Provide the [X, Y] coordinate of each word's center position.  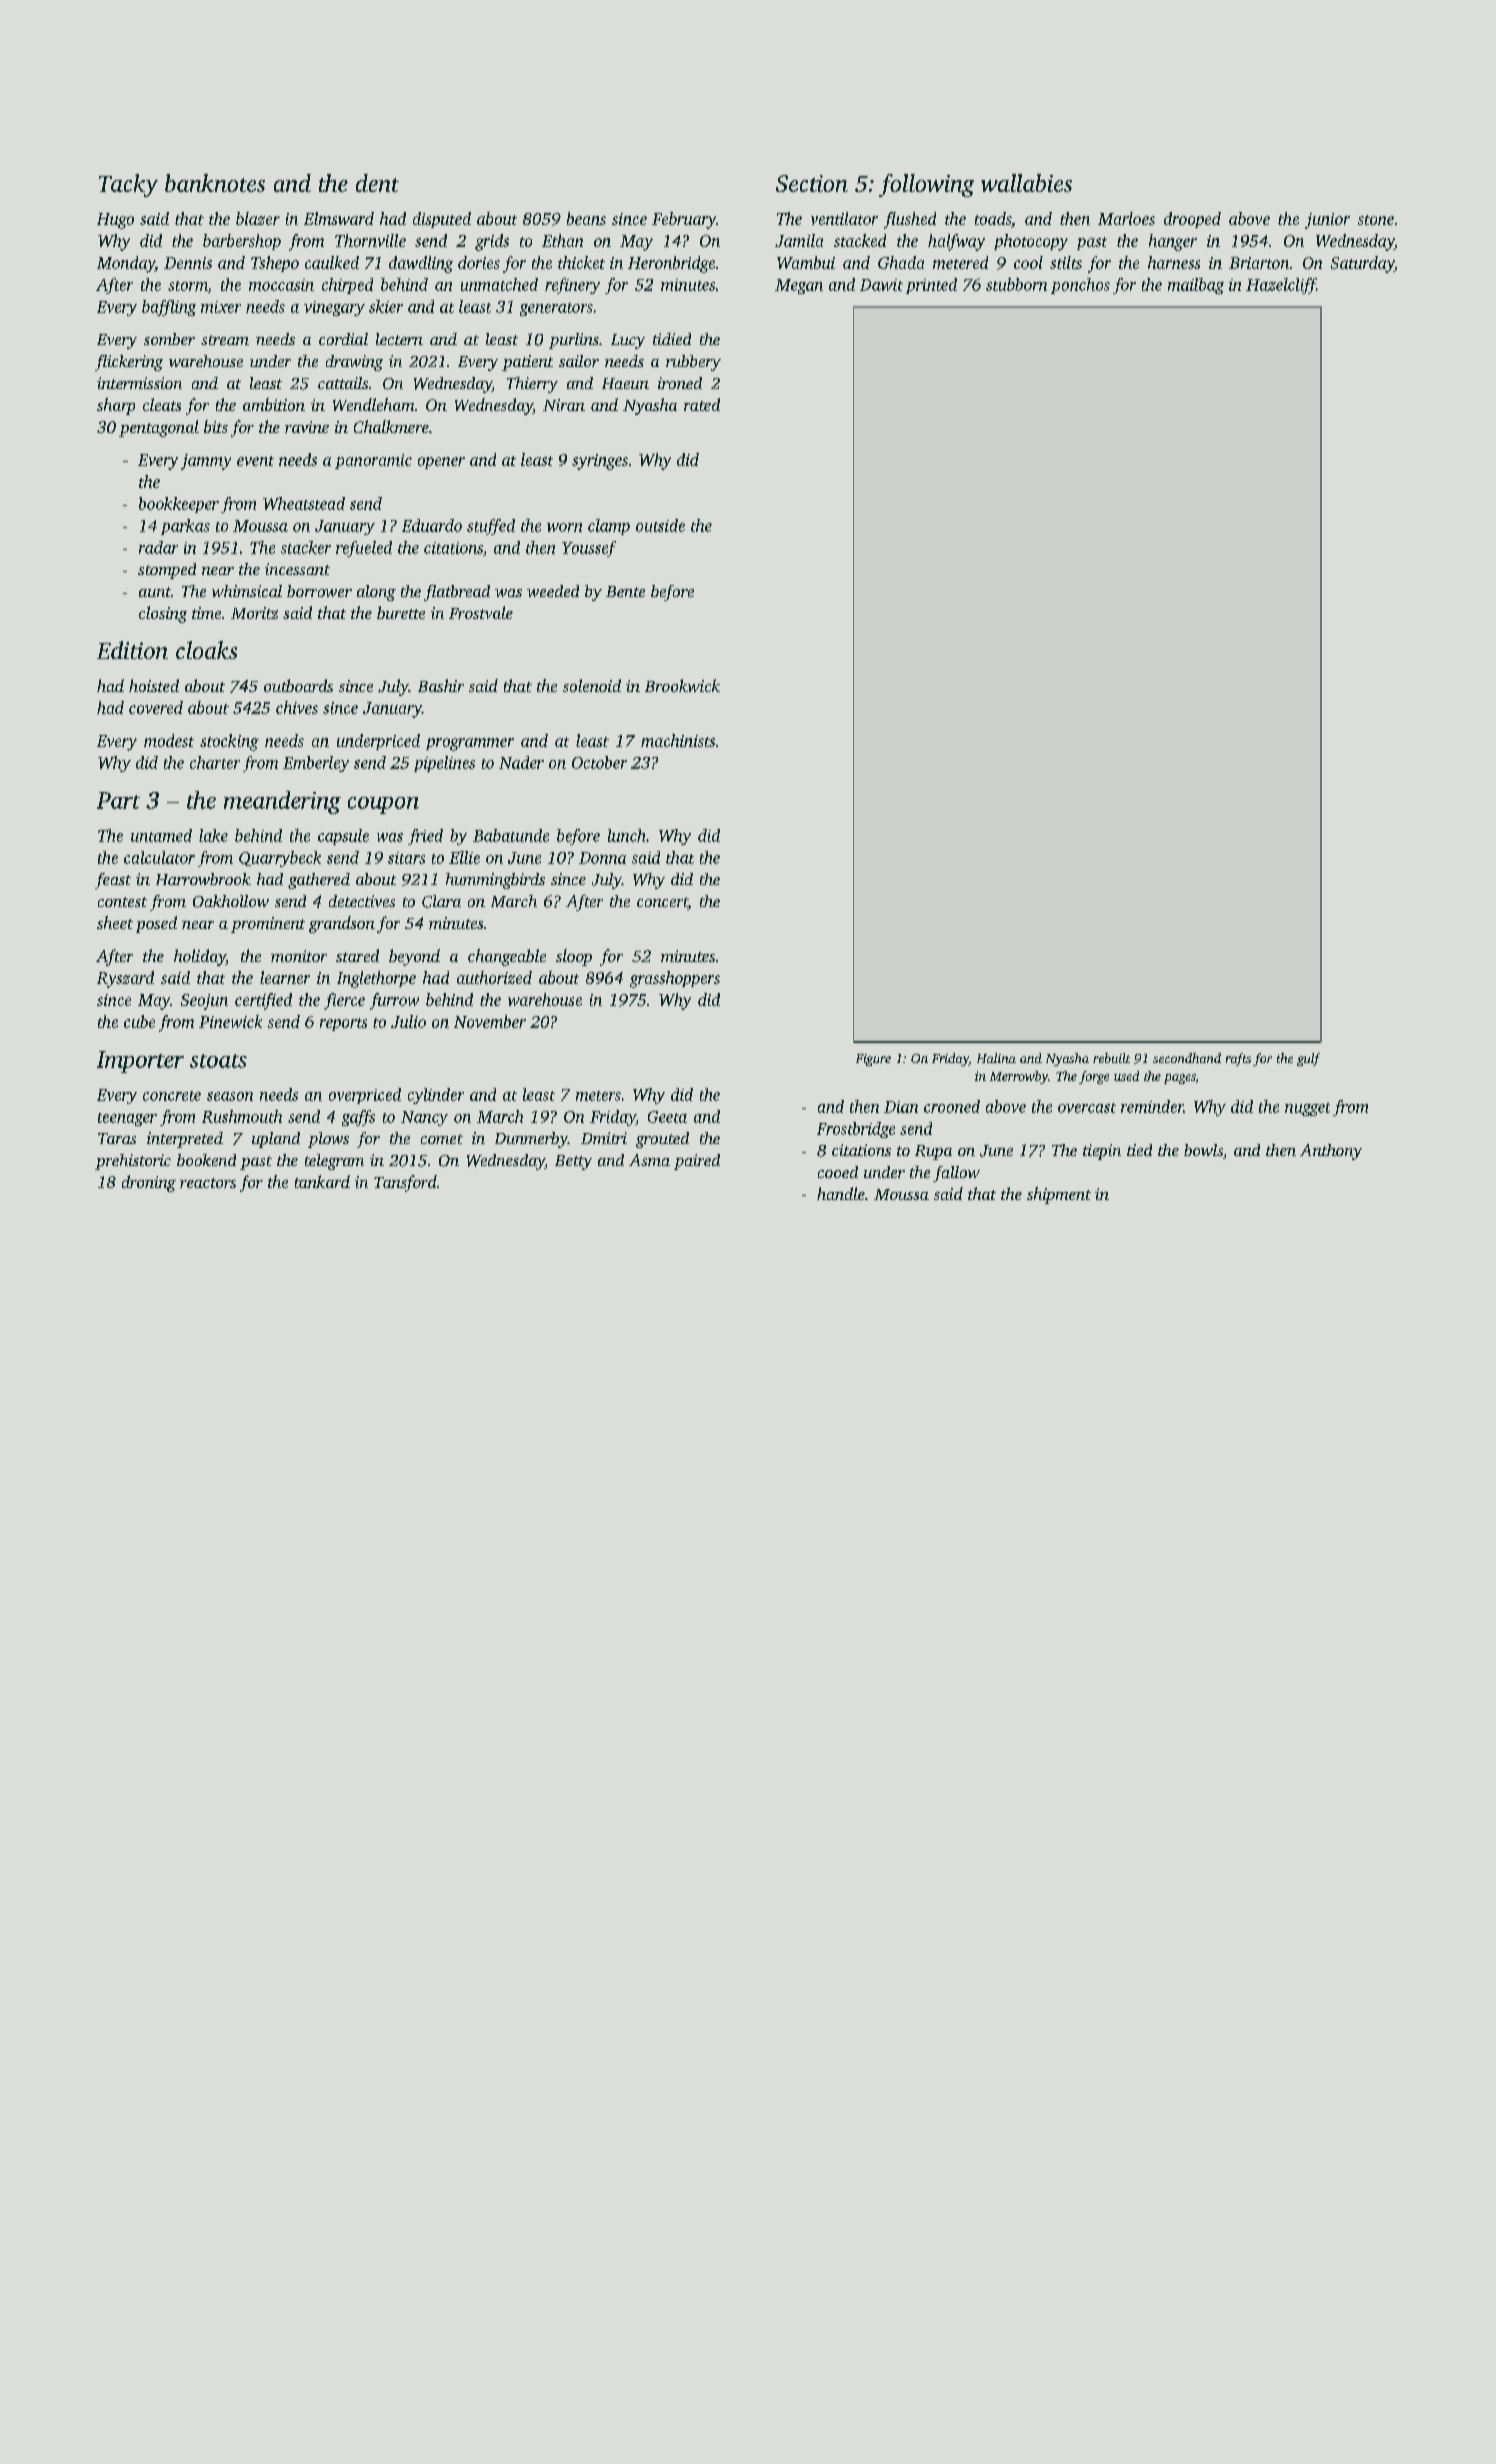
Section [812, 183]
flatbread [457, 593]
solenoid [592, 685]
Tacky [128, 185]
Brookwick [682, 685]
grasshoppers [675, 979]
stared [357, 955]
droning [149, 1183]
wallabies [1026, 183]
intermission [139, 383]
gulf [1308, 1059]
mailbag [1196, 286]
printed [931, 286]
